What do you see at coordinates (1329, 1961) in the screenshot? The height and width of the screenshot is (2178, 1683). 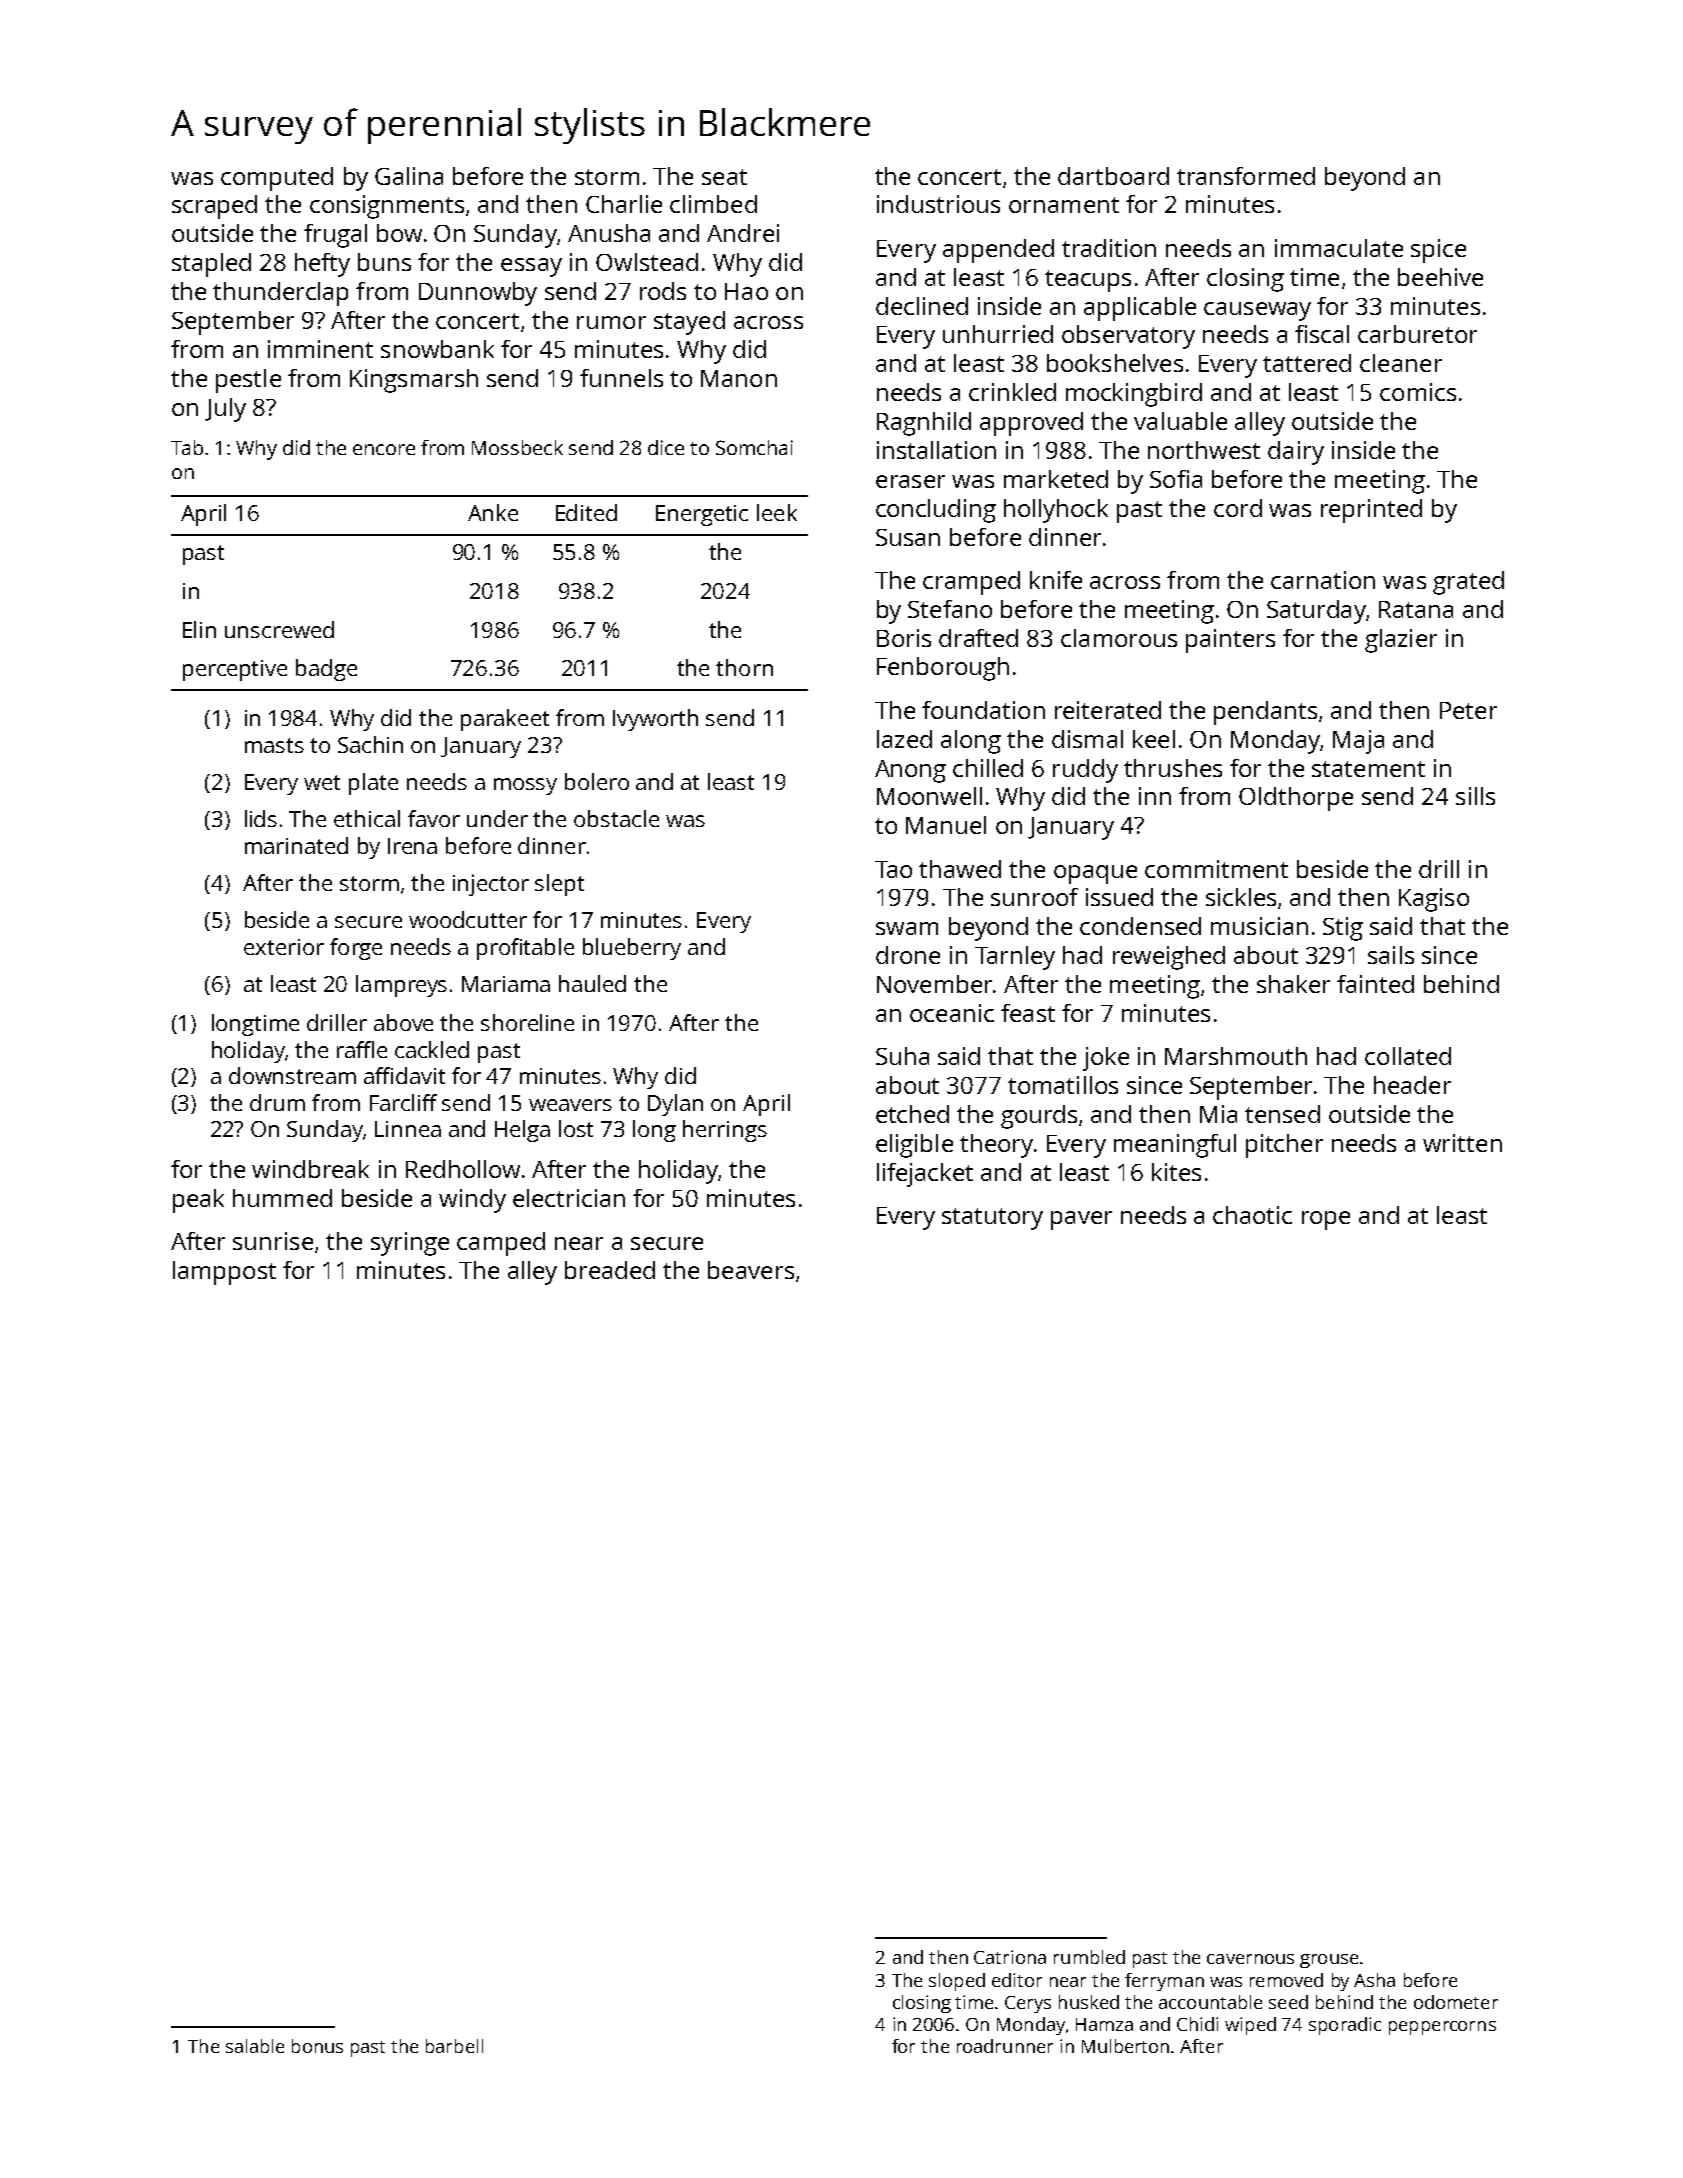 I see `grouse` at bounding box center [1329, 1961].
